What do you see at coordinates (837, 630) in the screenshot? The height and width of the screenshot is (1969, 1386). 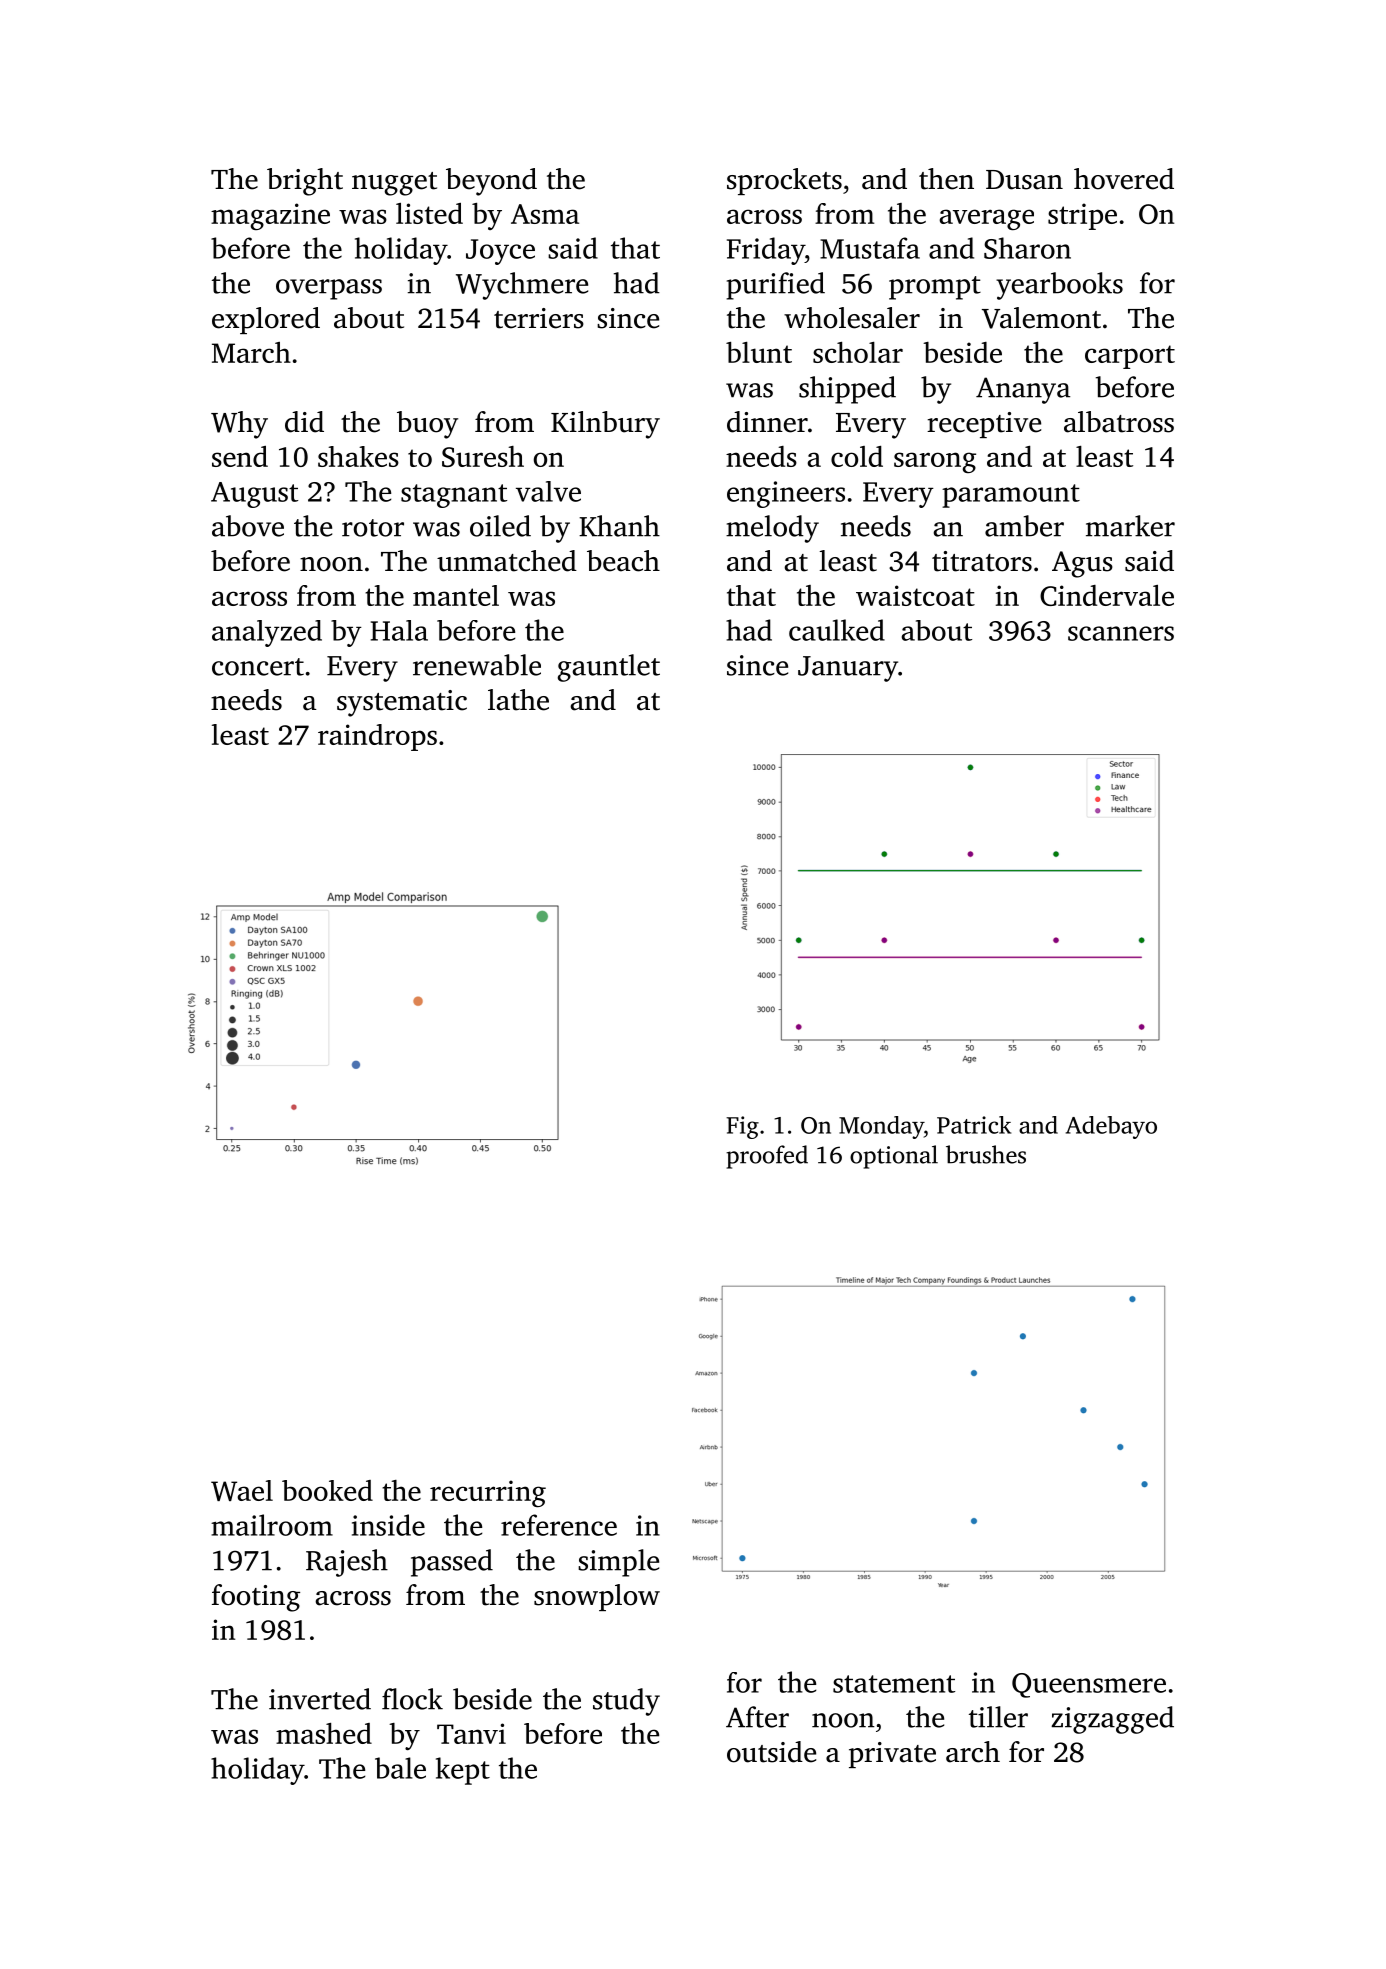 I see `caulked` at bounding box center [837, 630].
